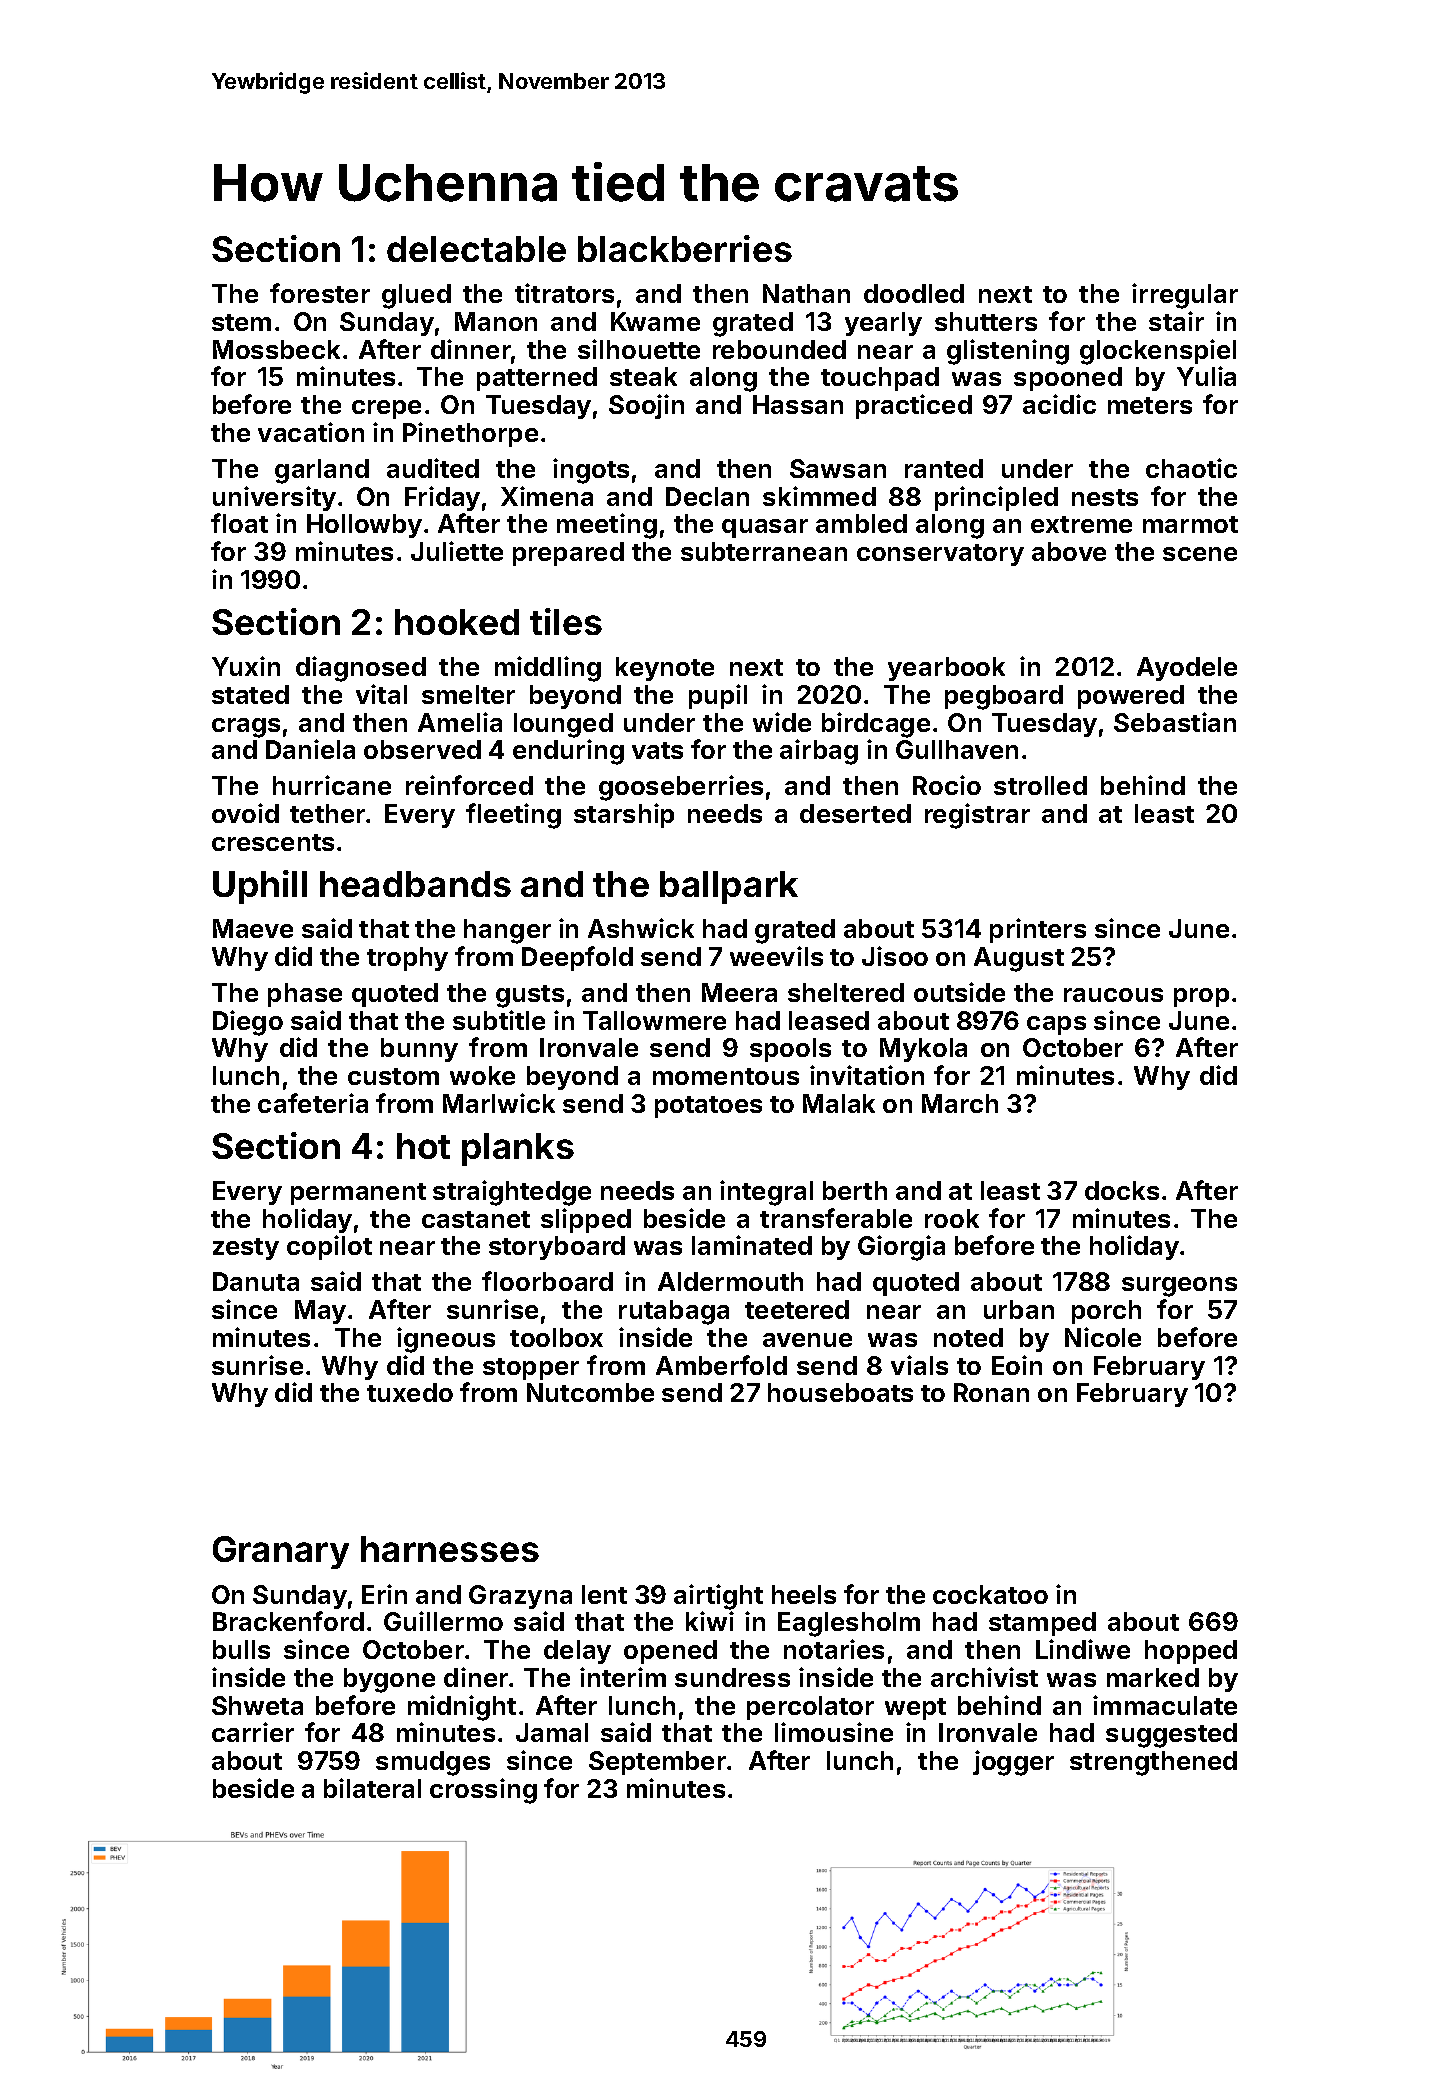 This screenshot has height=2100, width=1450. I want to click on printers, so click(1038, 930).
